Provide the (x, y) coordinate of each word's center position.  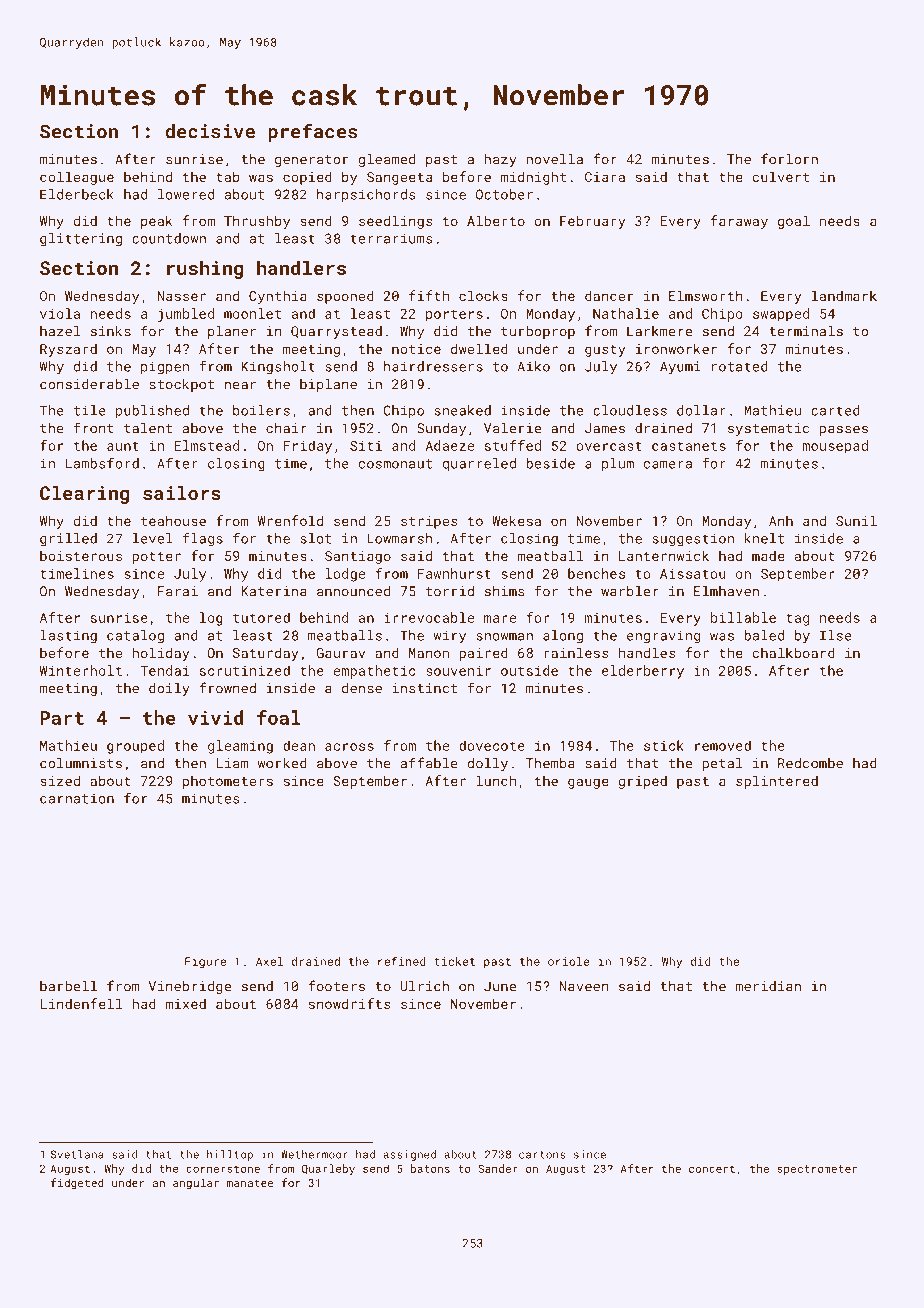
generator (311, 161)
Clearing (84, 494)
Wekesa (516, 520)
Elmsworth (706, 295)
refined (402, 961)
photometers (228, 782)
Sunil (856, 520)
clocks (483, 295)
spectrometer (817, 1170)
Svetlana (77, 1154)
